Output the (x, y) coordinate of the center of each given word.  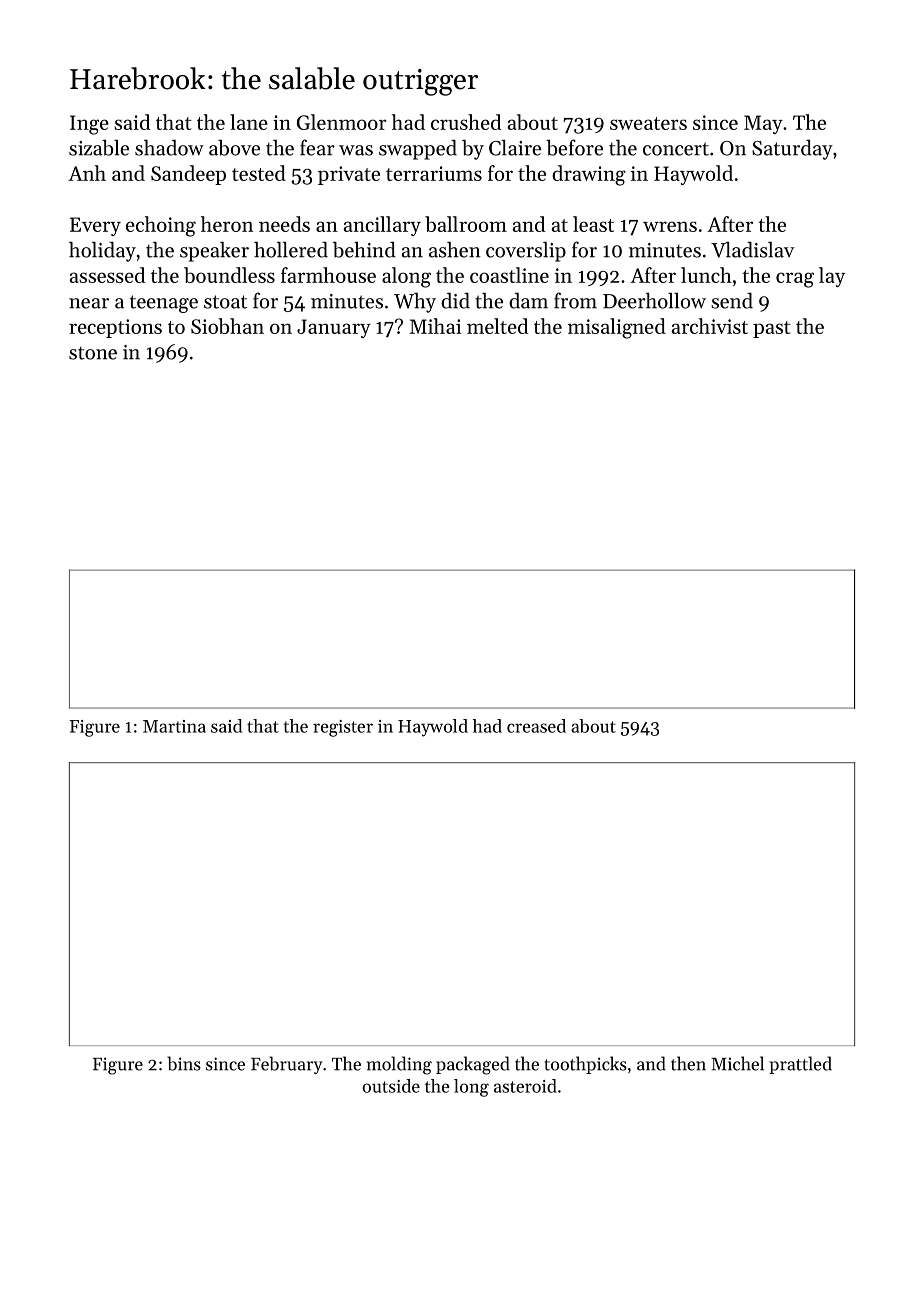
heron (227, 224)
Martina (174, 726)
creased (536, 726)
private (349, 175)
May (763, 124)
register (343, 728)
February (286, 1065)
